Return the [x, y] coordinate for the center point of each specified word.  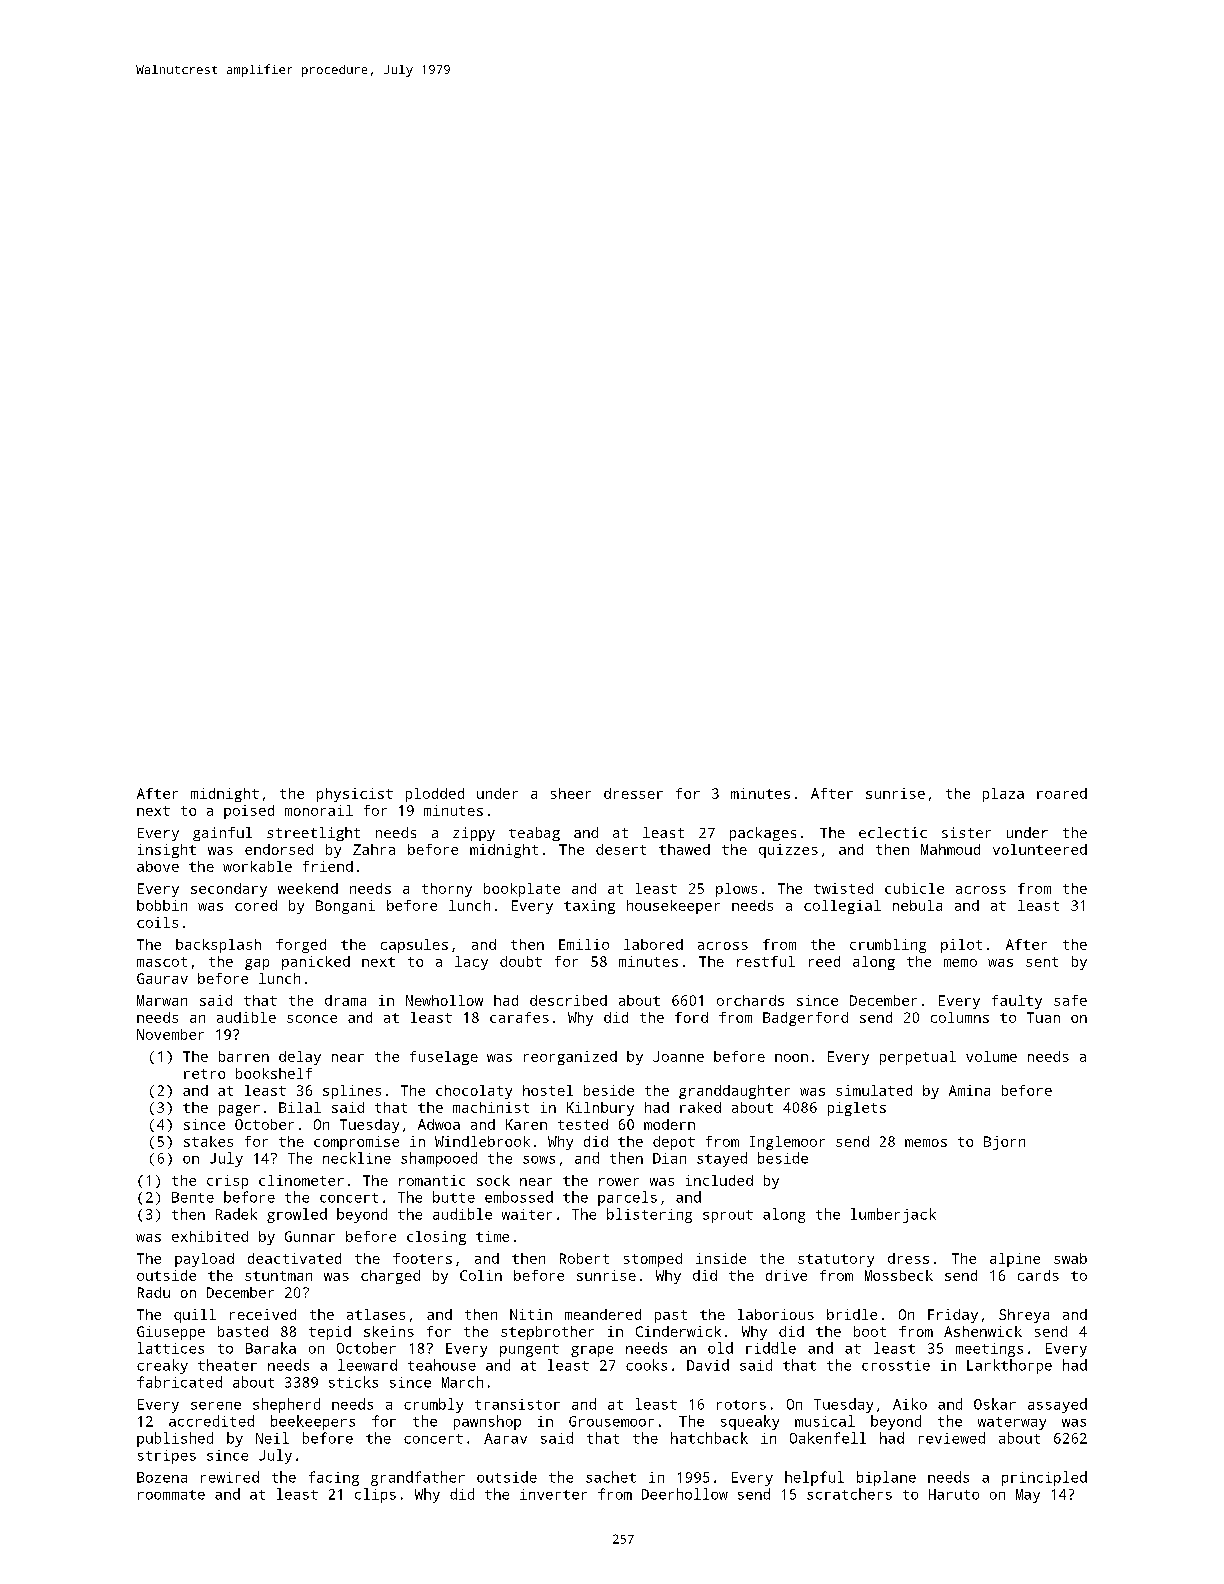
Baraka [271, 1348]
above [158, 866]
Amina [969, 1090]
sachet [611, 1477]
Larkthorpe [1009, 1366]
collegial [842, 907]
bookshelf [274, 1073]
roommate [171, 1495]
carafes [519, 1017]
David [708, 1365]
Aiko [910, 1404]
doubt [521, 961]
